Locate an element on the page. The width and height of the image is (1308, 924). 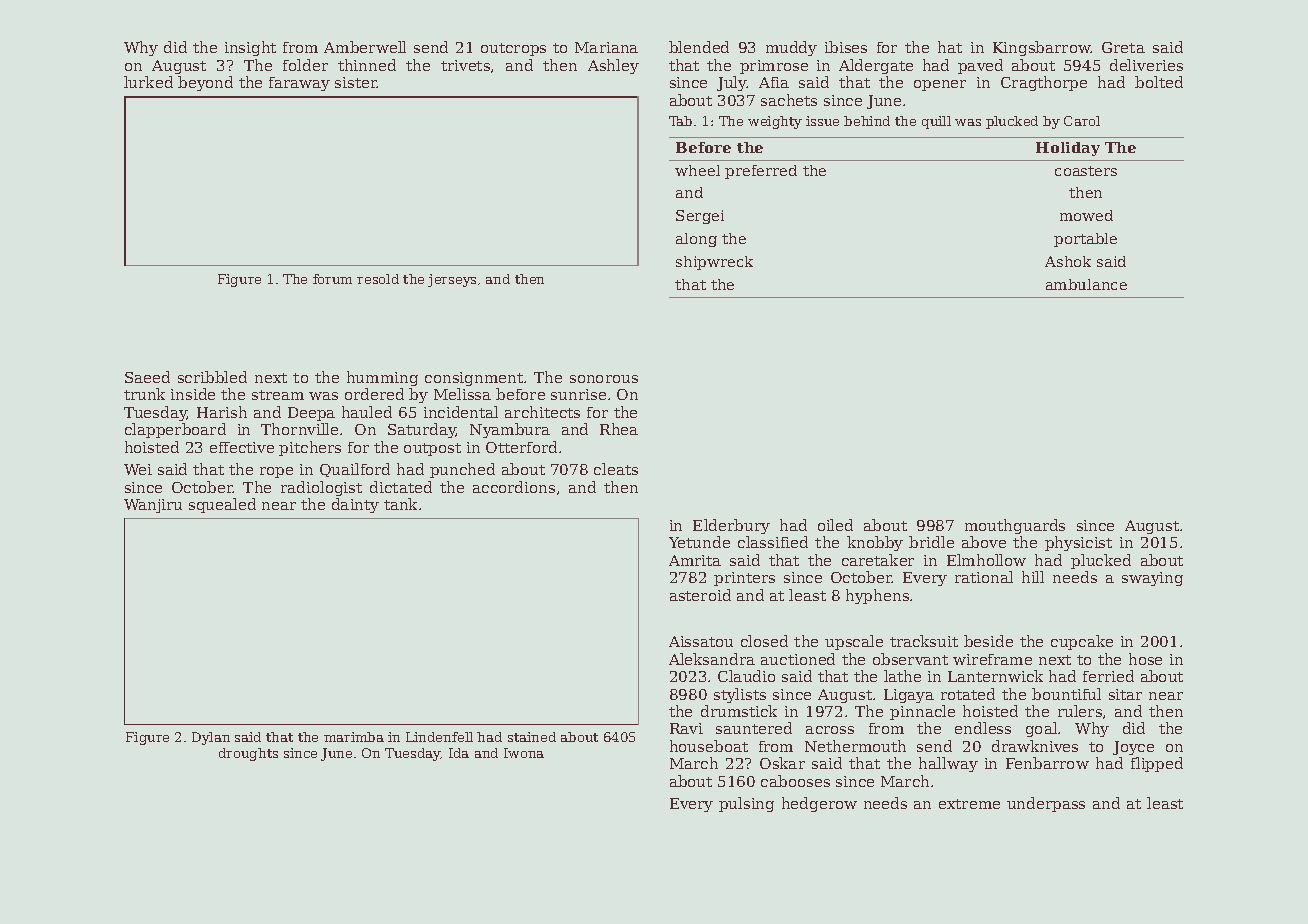
droughts is located at coordinates (248, 754).
